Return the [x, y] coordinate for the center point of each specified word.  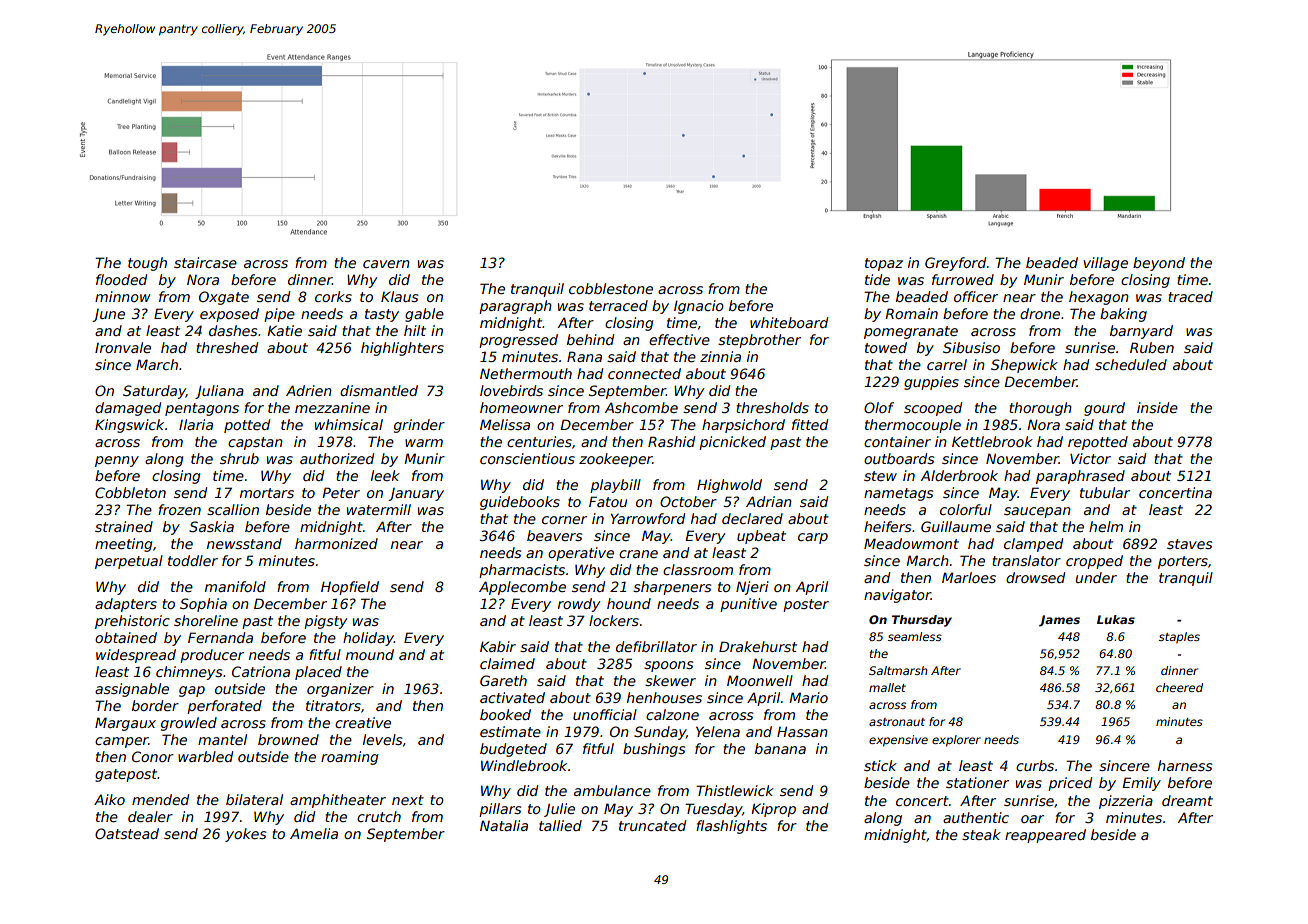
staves [1189, 544]
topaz [884, 264]
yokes [245, 835]
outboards [899, 458]
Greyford [955, 264]
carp [813, 538]
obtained [126, 637]
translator [1026, 560]
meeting [123, 545]
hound [629, 603]
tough [147, 264]
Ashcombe [641, 407]
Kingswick [129, 426]
